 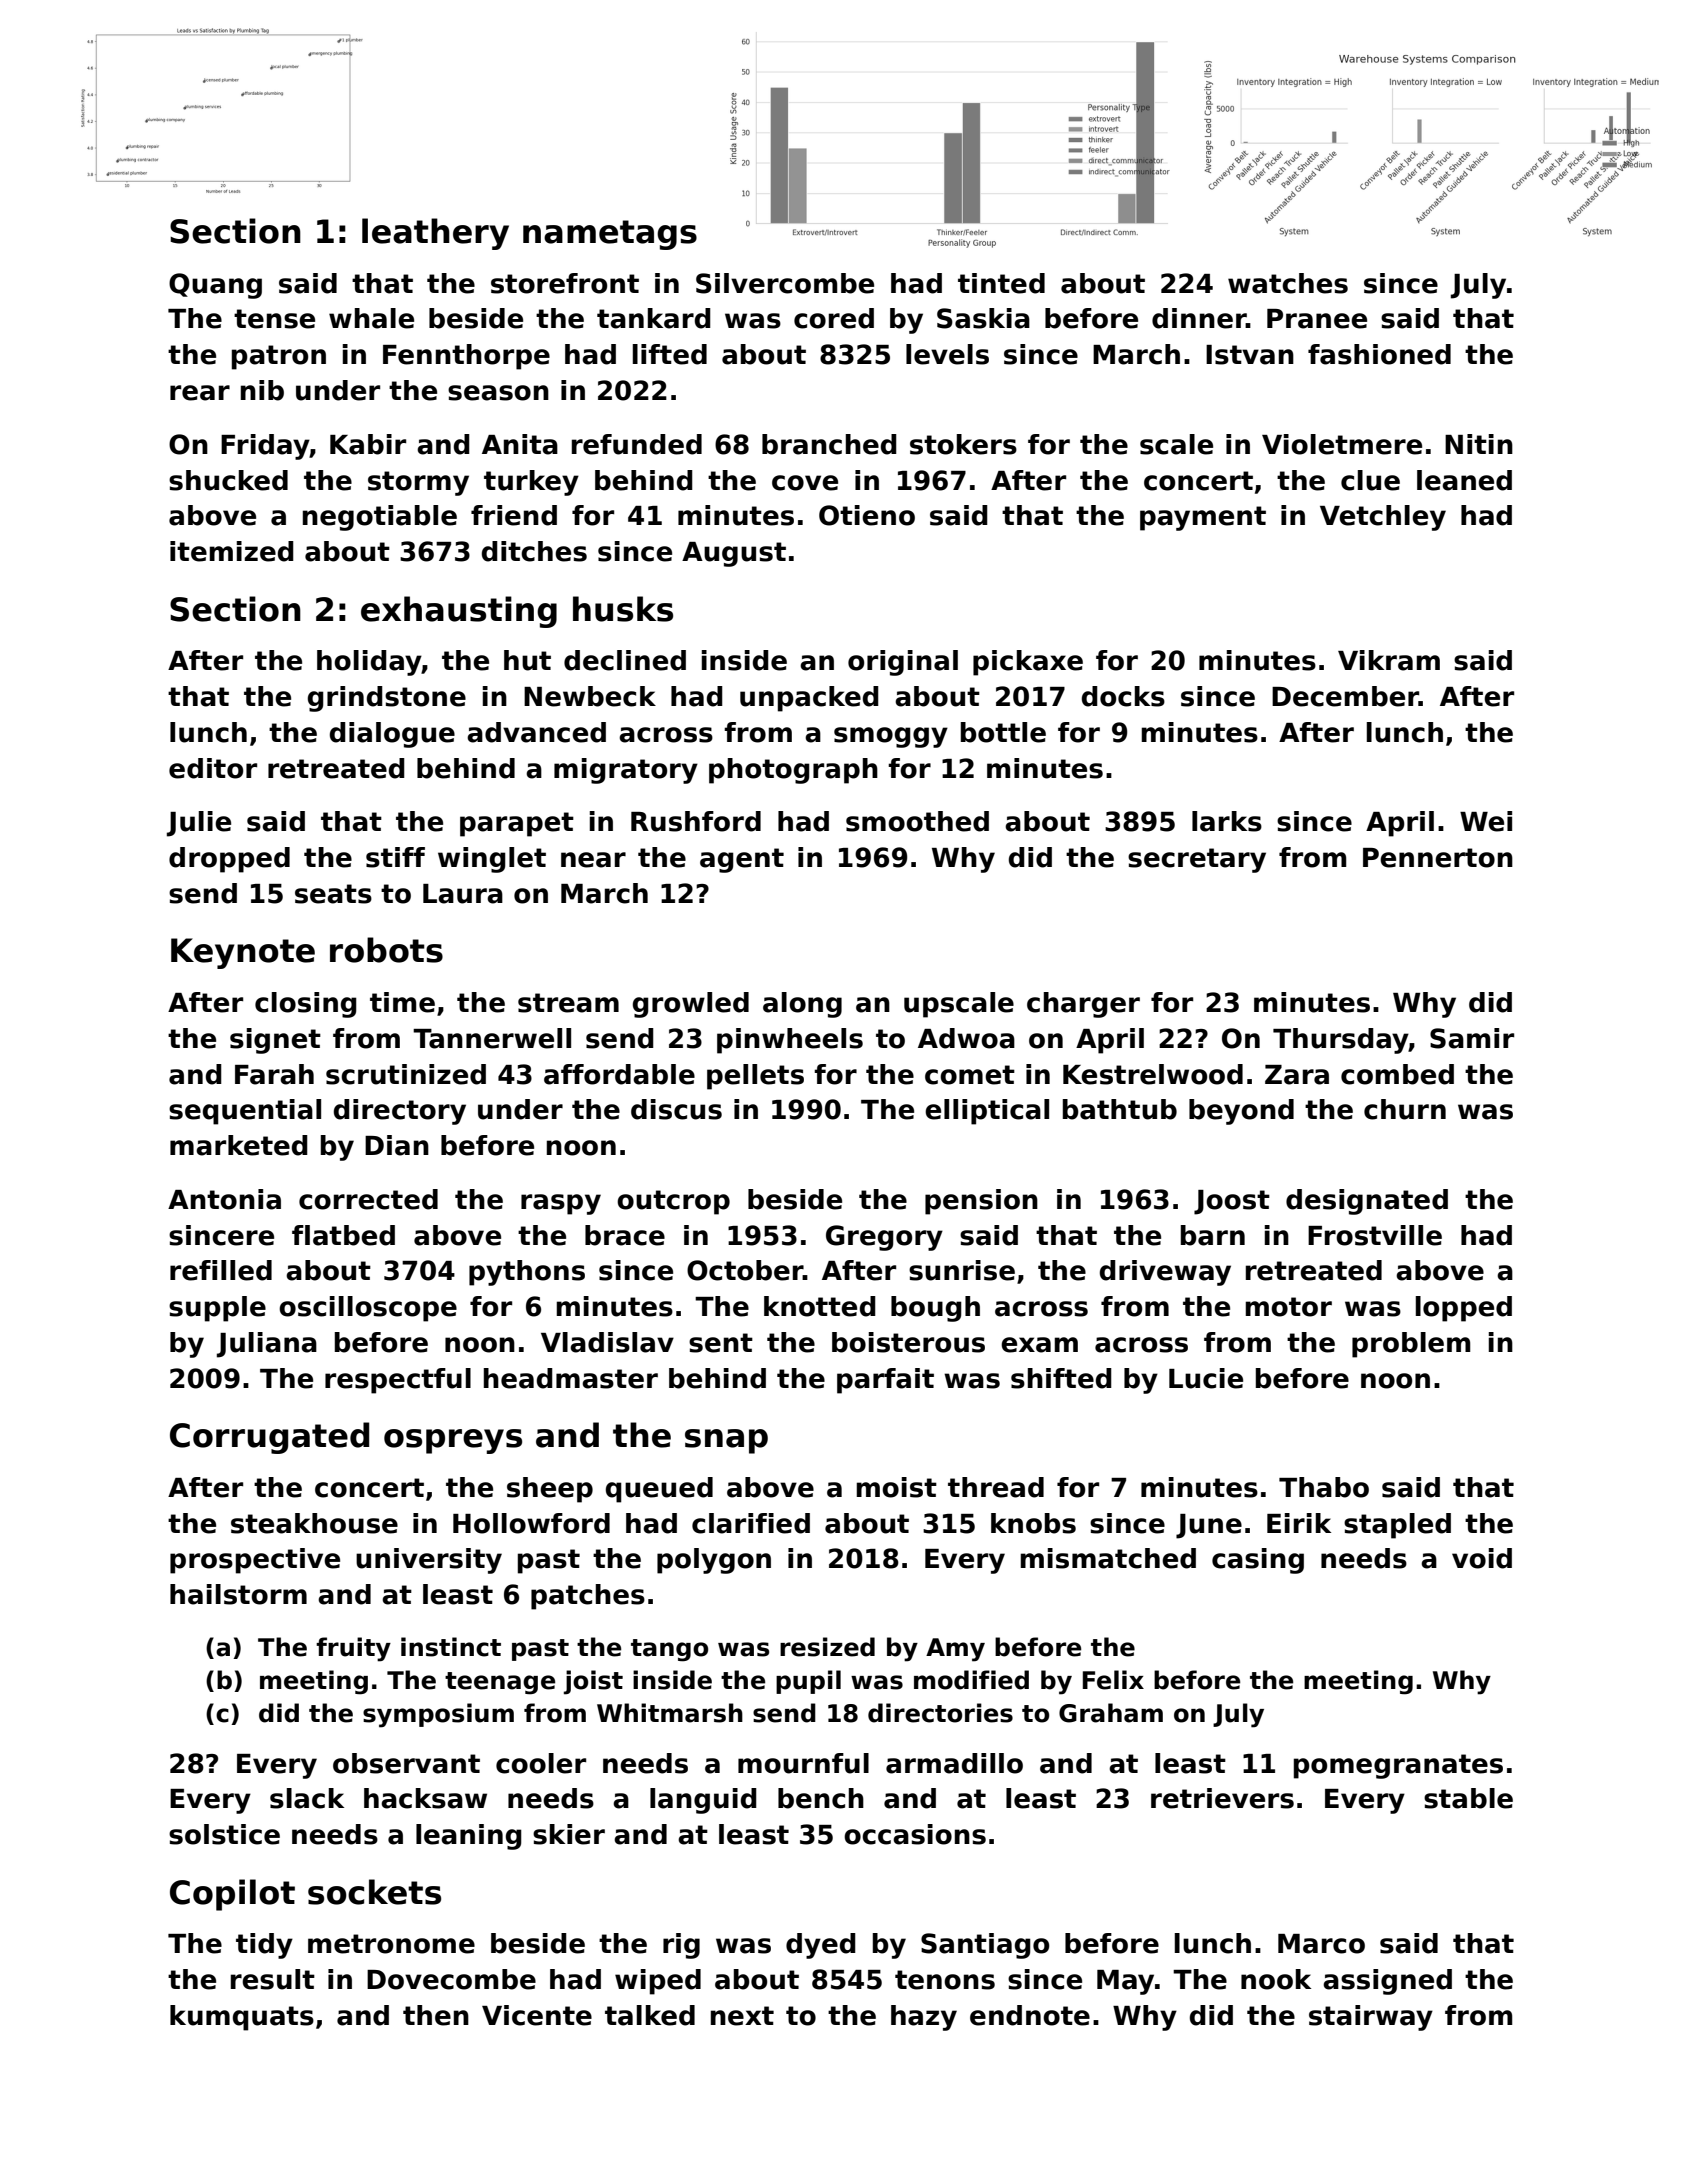 I want to click on Amy, so click(x=955, y=1650).
